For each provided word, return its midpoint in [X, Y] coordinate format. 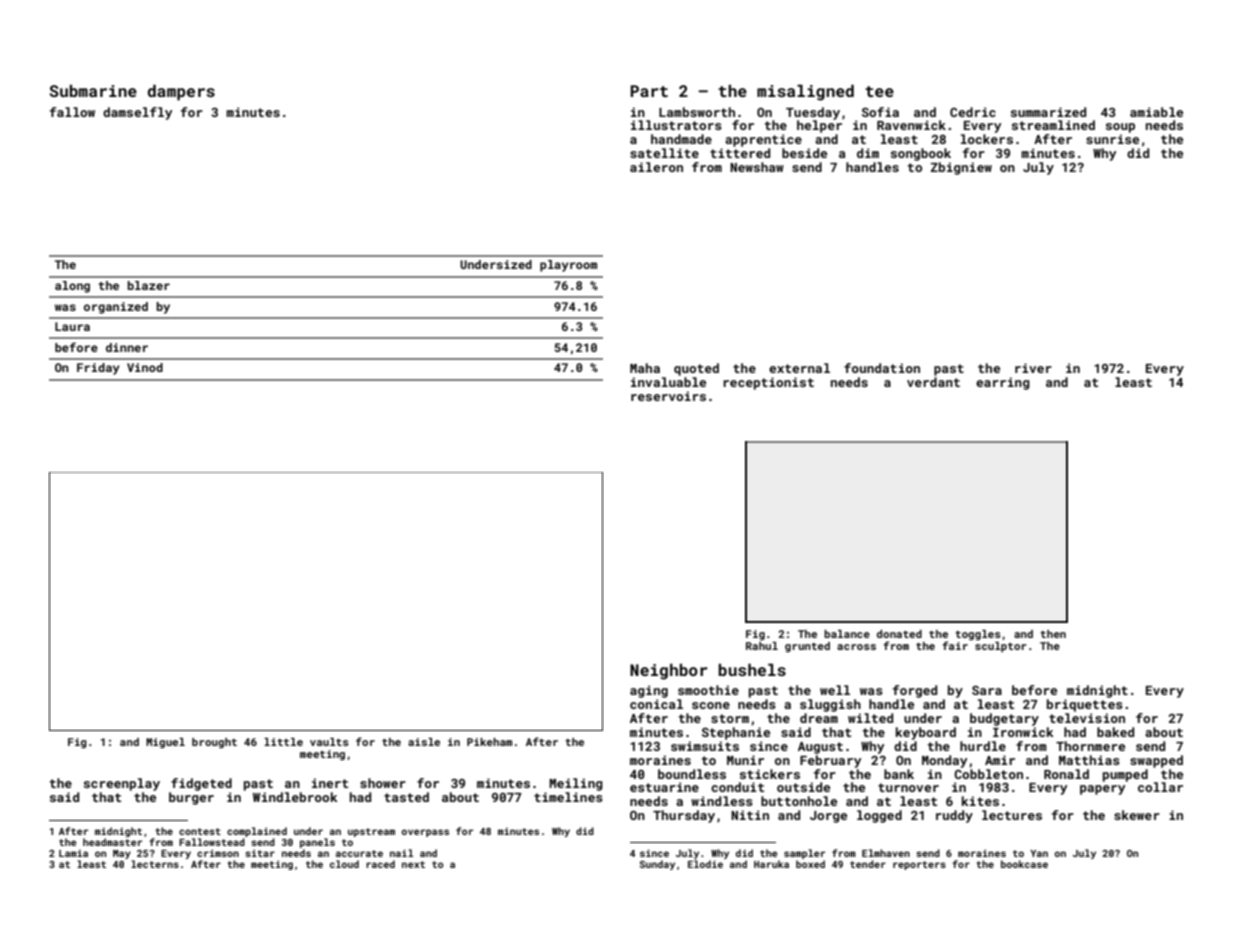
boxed [810, 864]
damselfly [137, 113]
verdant [933, 382]
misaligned [805, 93]
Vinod [145, 367]
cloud [344, 864]
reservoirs [668, 396]
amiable [1156, 112]
